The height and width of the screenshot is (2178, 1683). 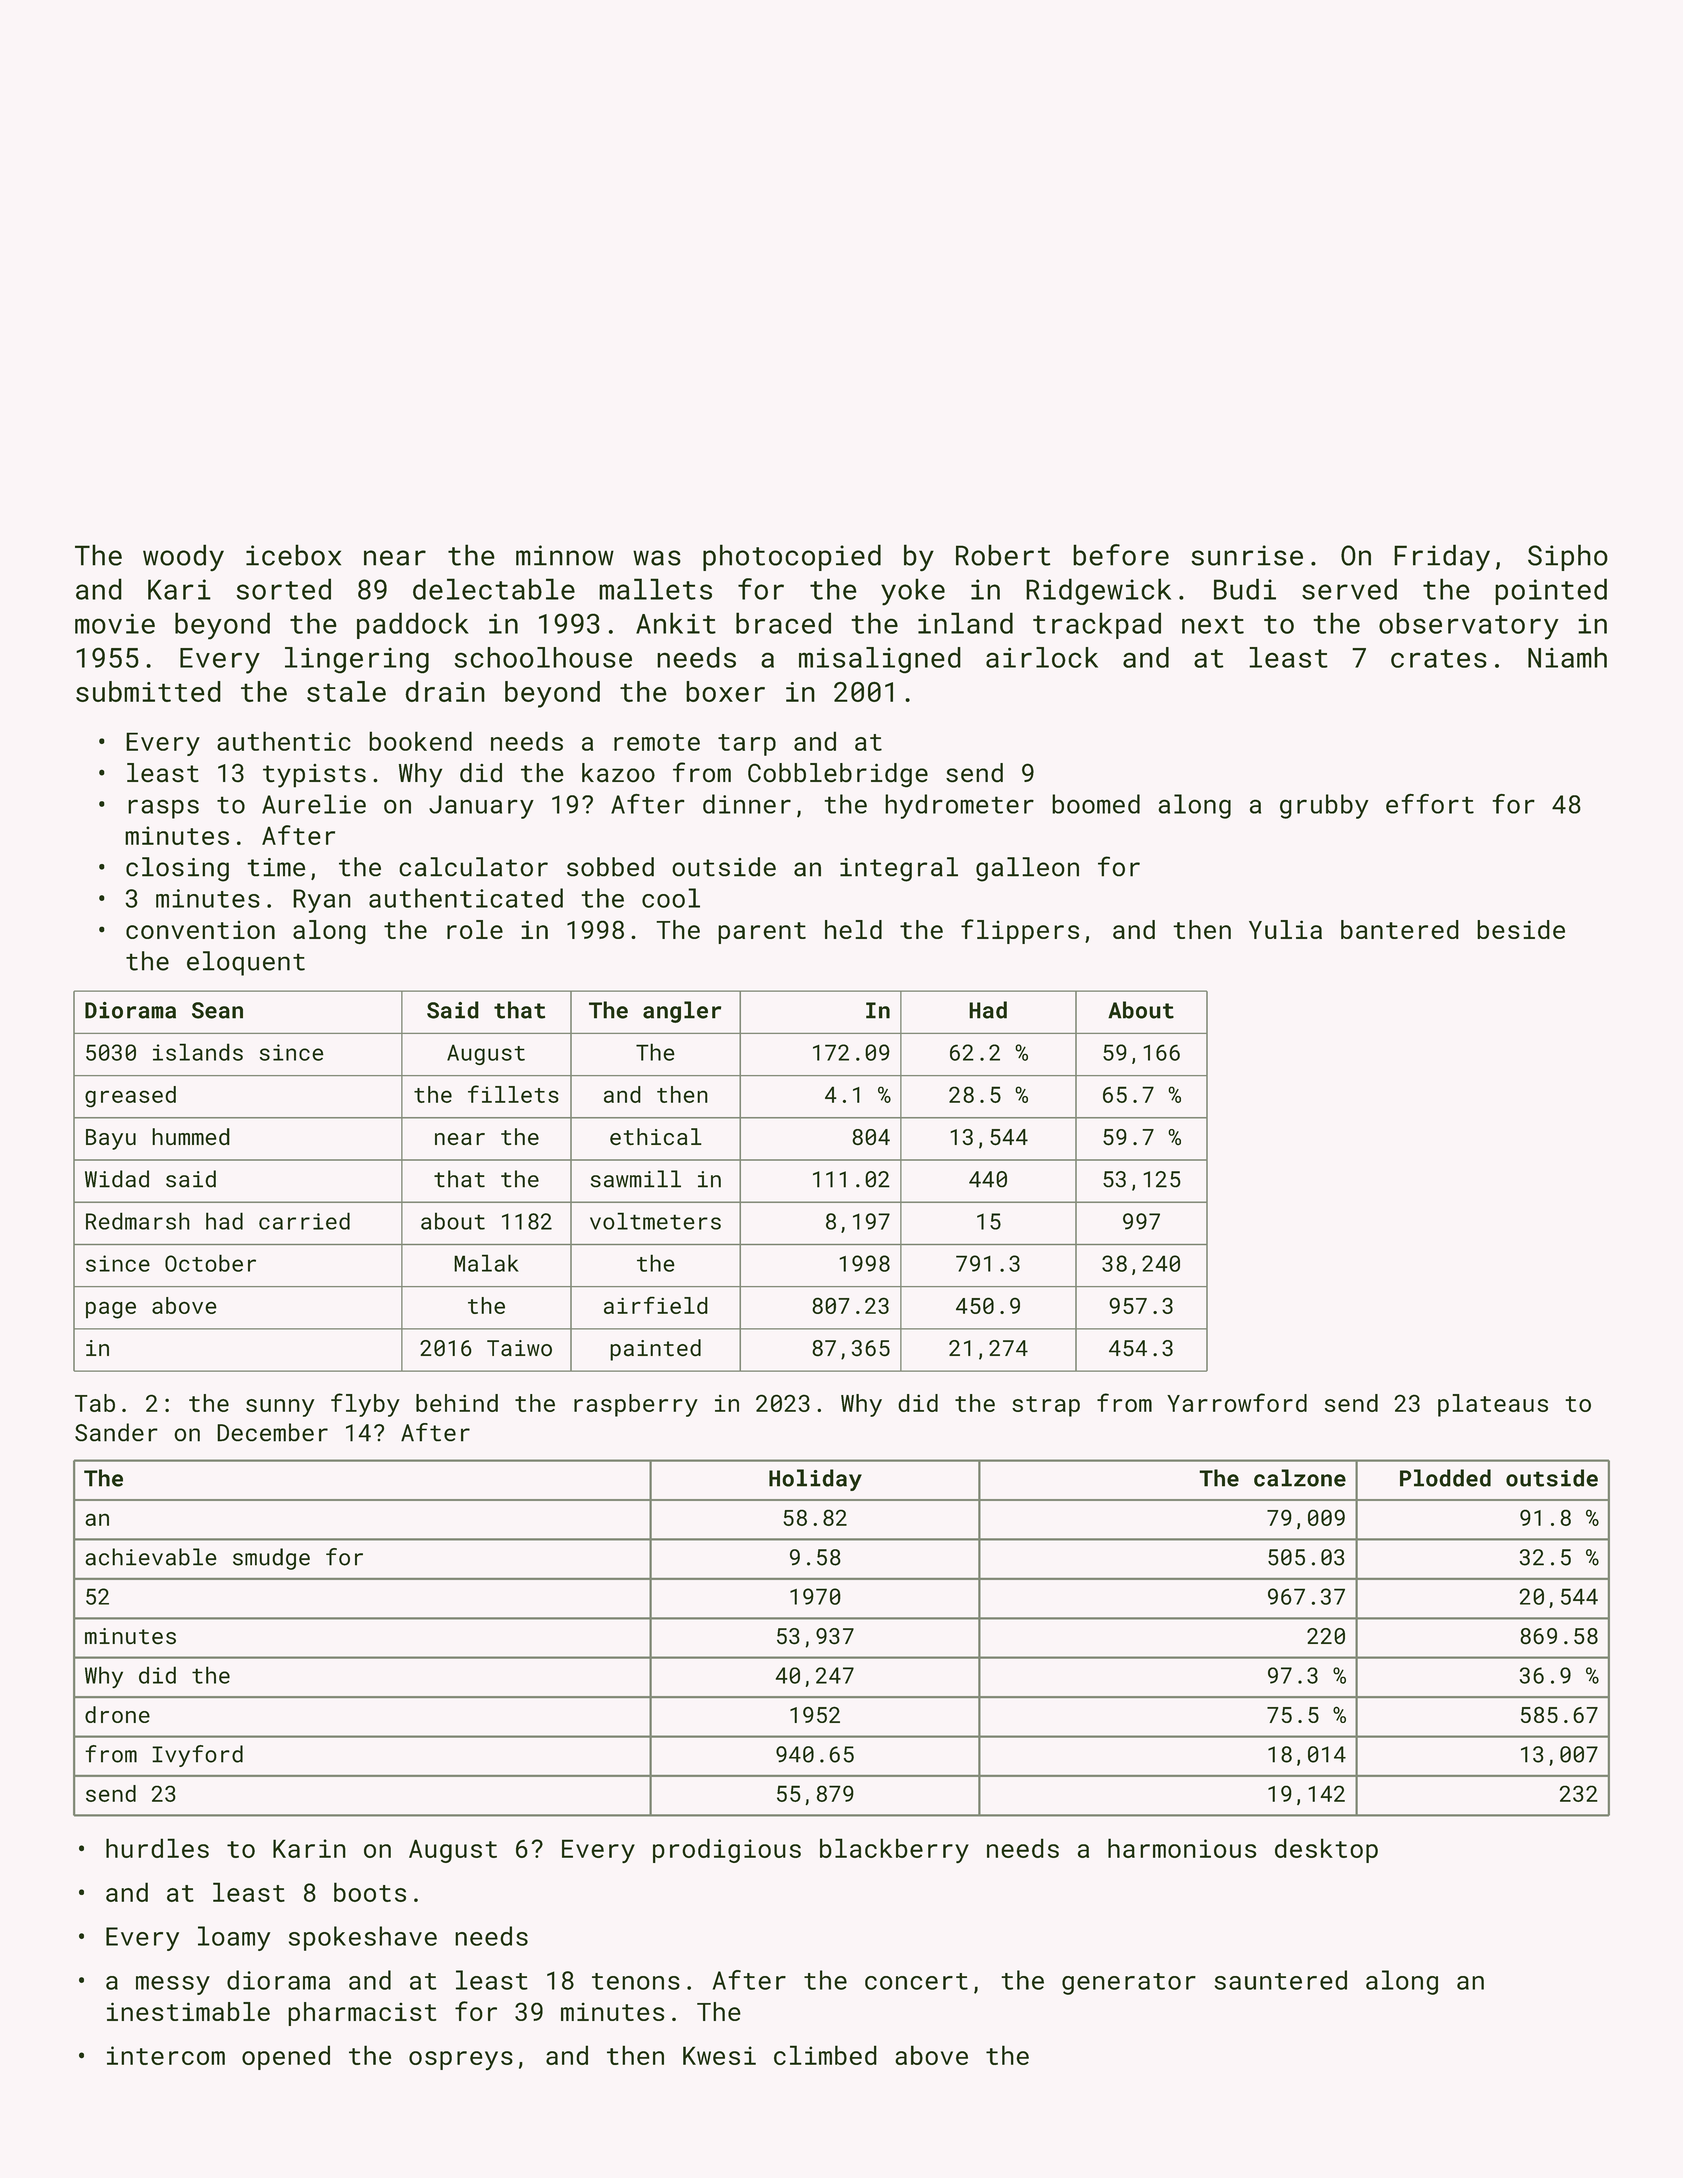 I want to click on bookend, so click(x=420, y=741).
